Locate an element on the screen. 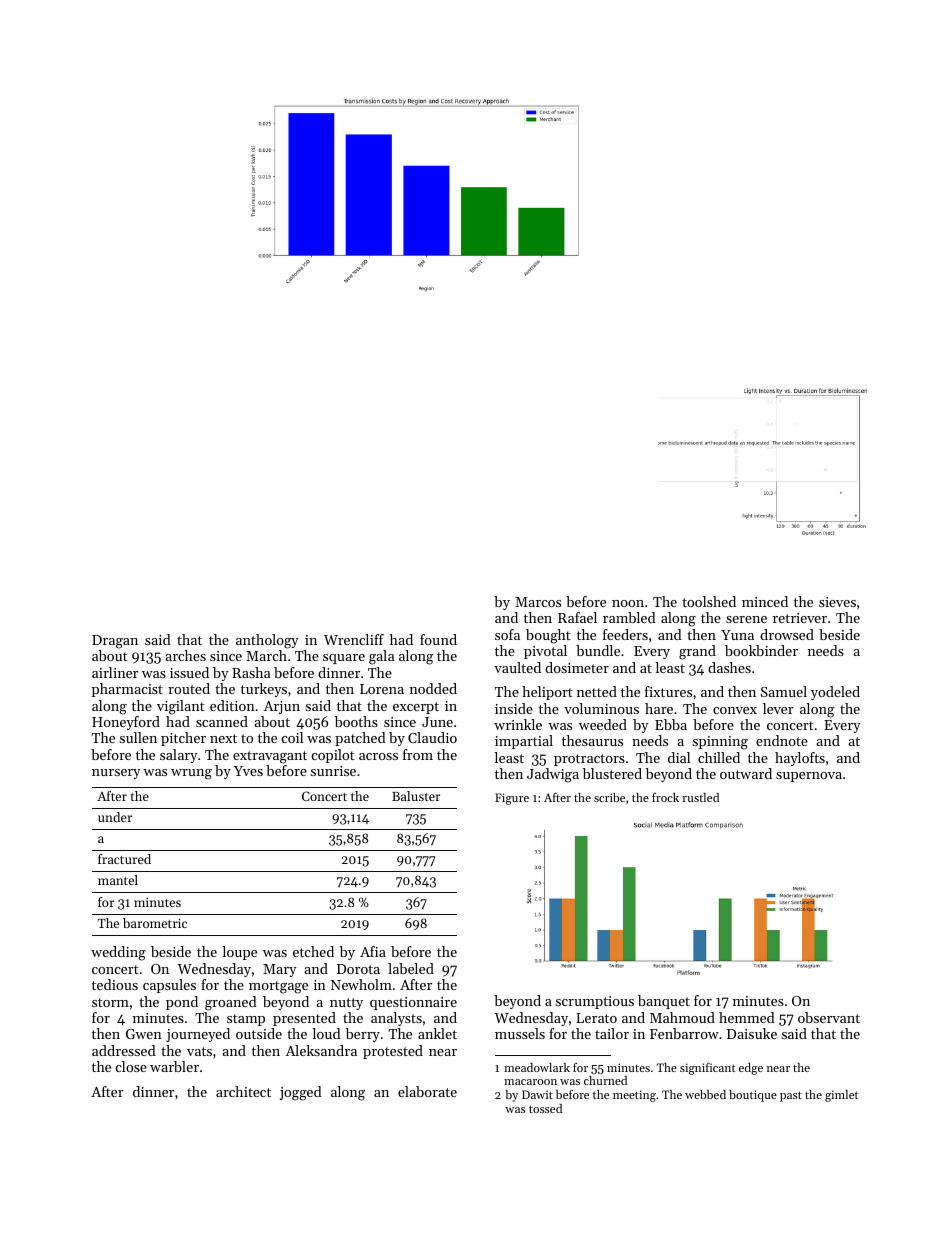 Image resolution: width=952 pixels, height=1233 pixels. Dragan is located at coordinates (115, 642).
